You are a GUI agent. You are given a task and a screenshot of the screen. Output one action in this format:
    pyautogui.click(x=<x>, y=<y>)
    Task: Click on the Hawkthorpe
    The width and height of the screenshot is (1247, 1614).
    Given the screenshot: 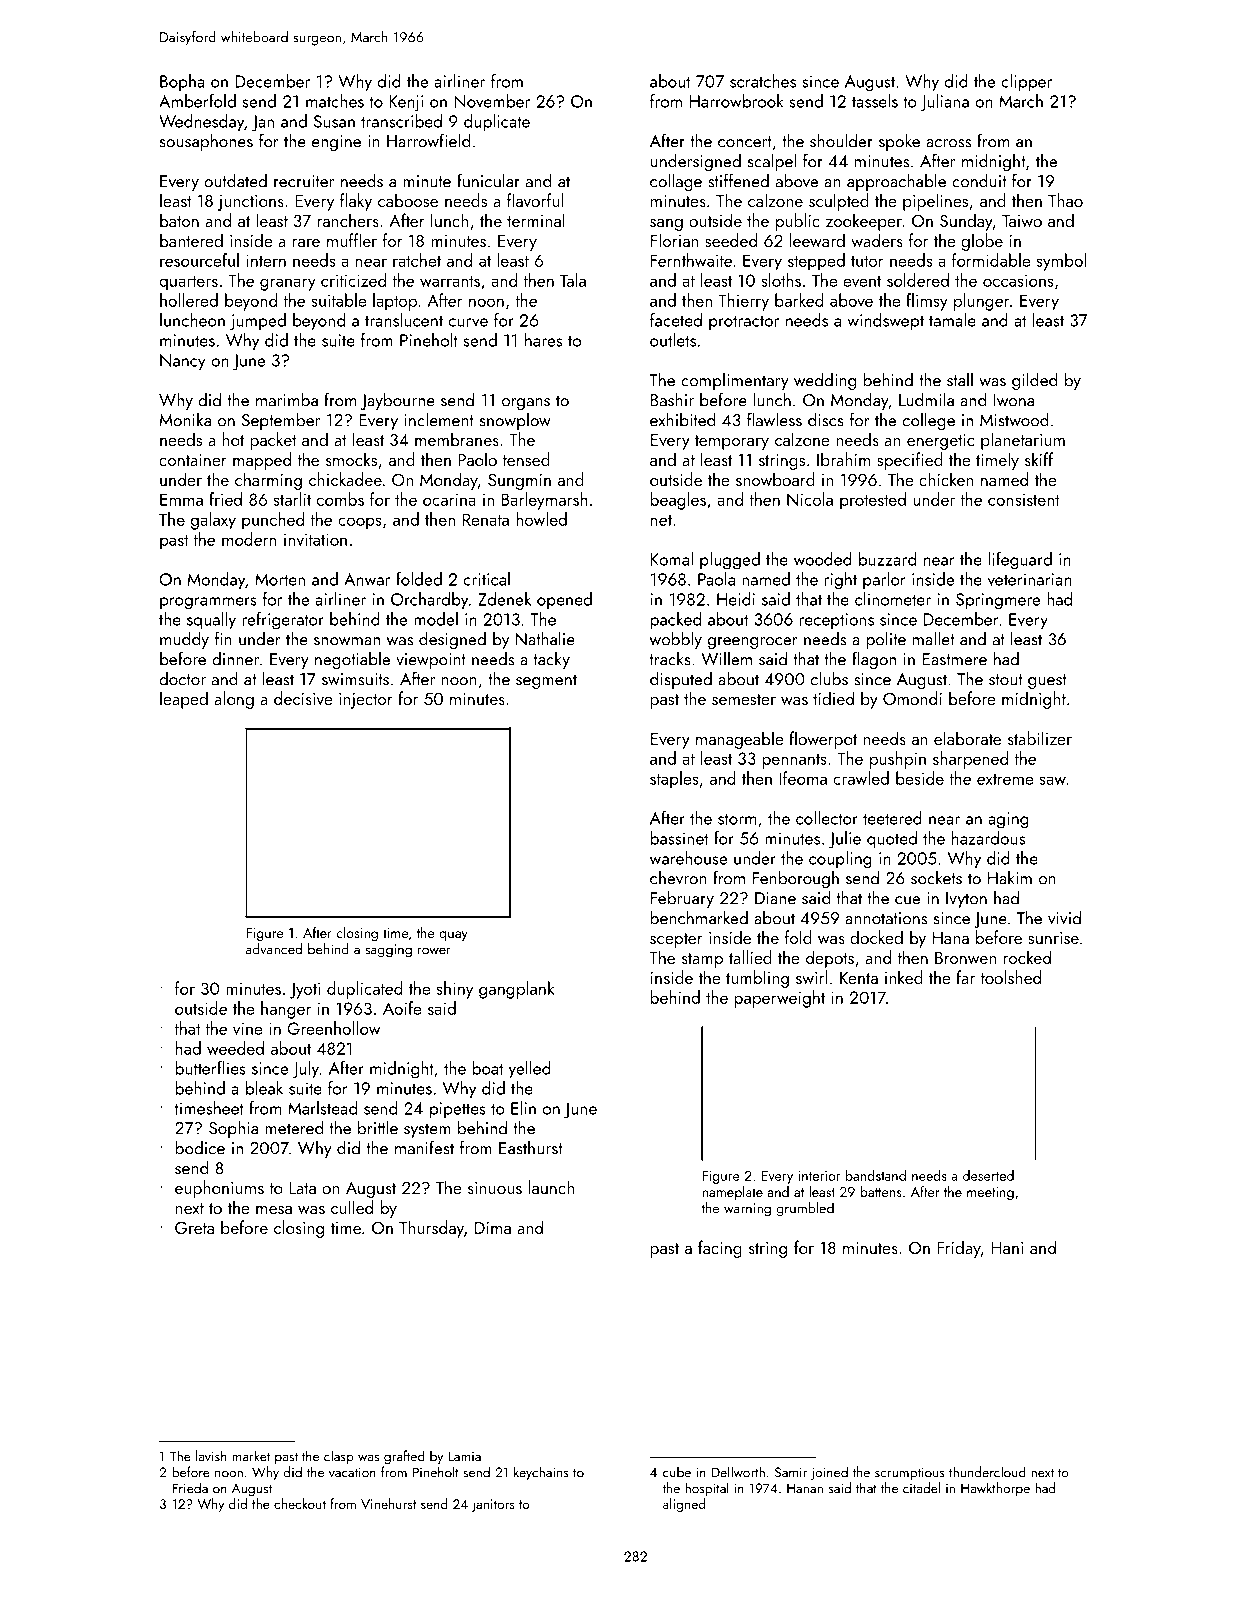 What is the action you would take?
    pyautogui.click(x=995, y=1489)
